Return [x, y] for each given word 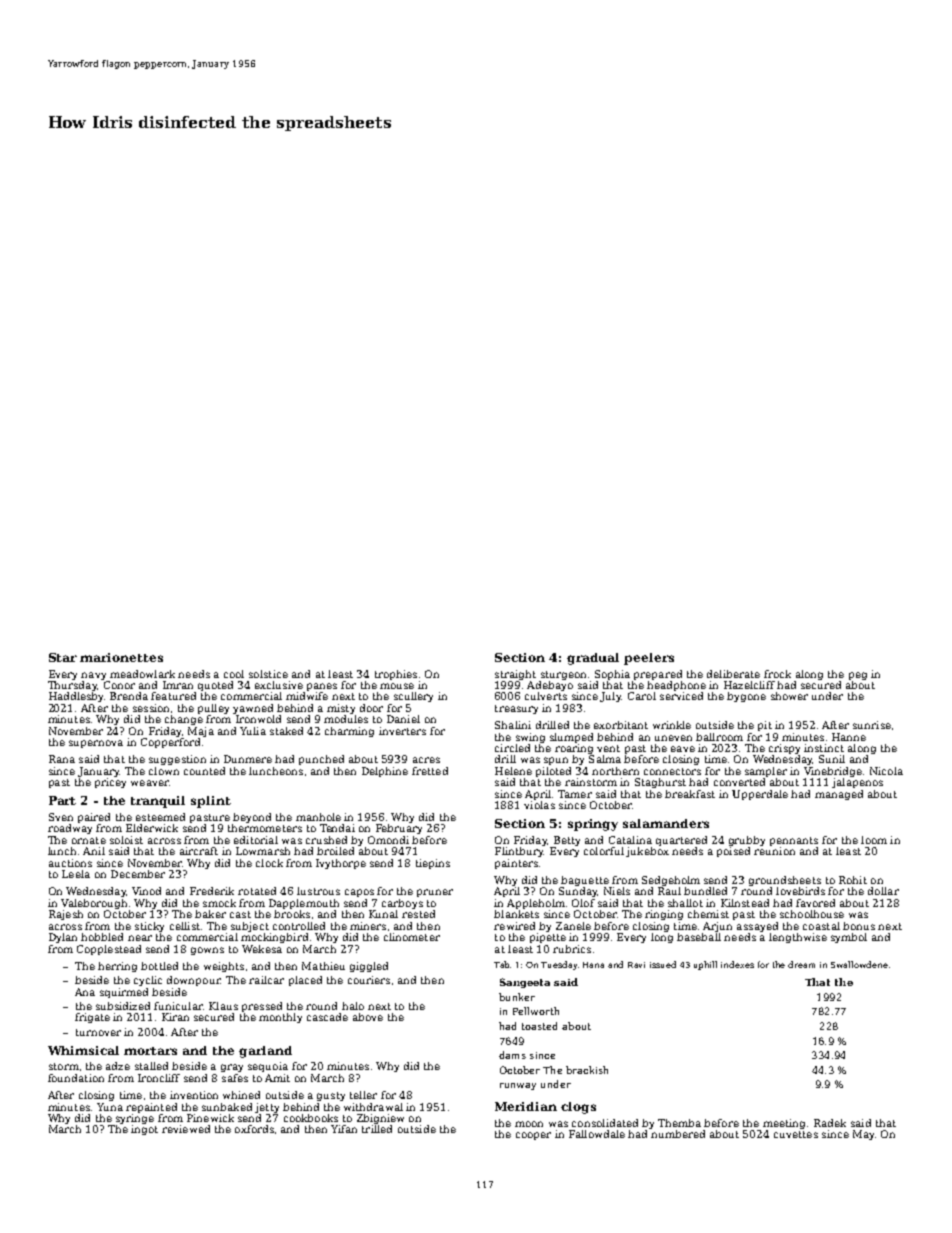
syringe [135, 1119]
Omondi [388, 840]
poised [733, 852]
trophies [396, 675]
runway [518, 1086]
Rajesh [66, 915]
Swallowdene [859, 964]
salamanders [666, 823]
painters [516, 864]
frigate [92, 1018]
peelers [649, 659]
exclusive [279, 685]
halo [353, 1006]
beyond [252, 818]
